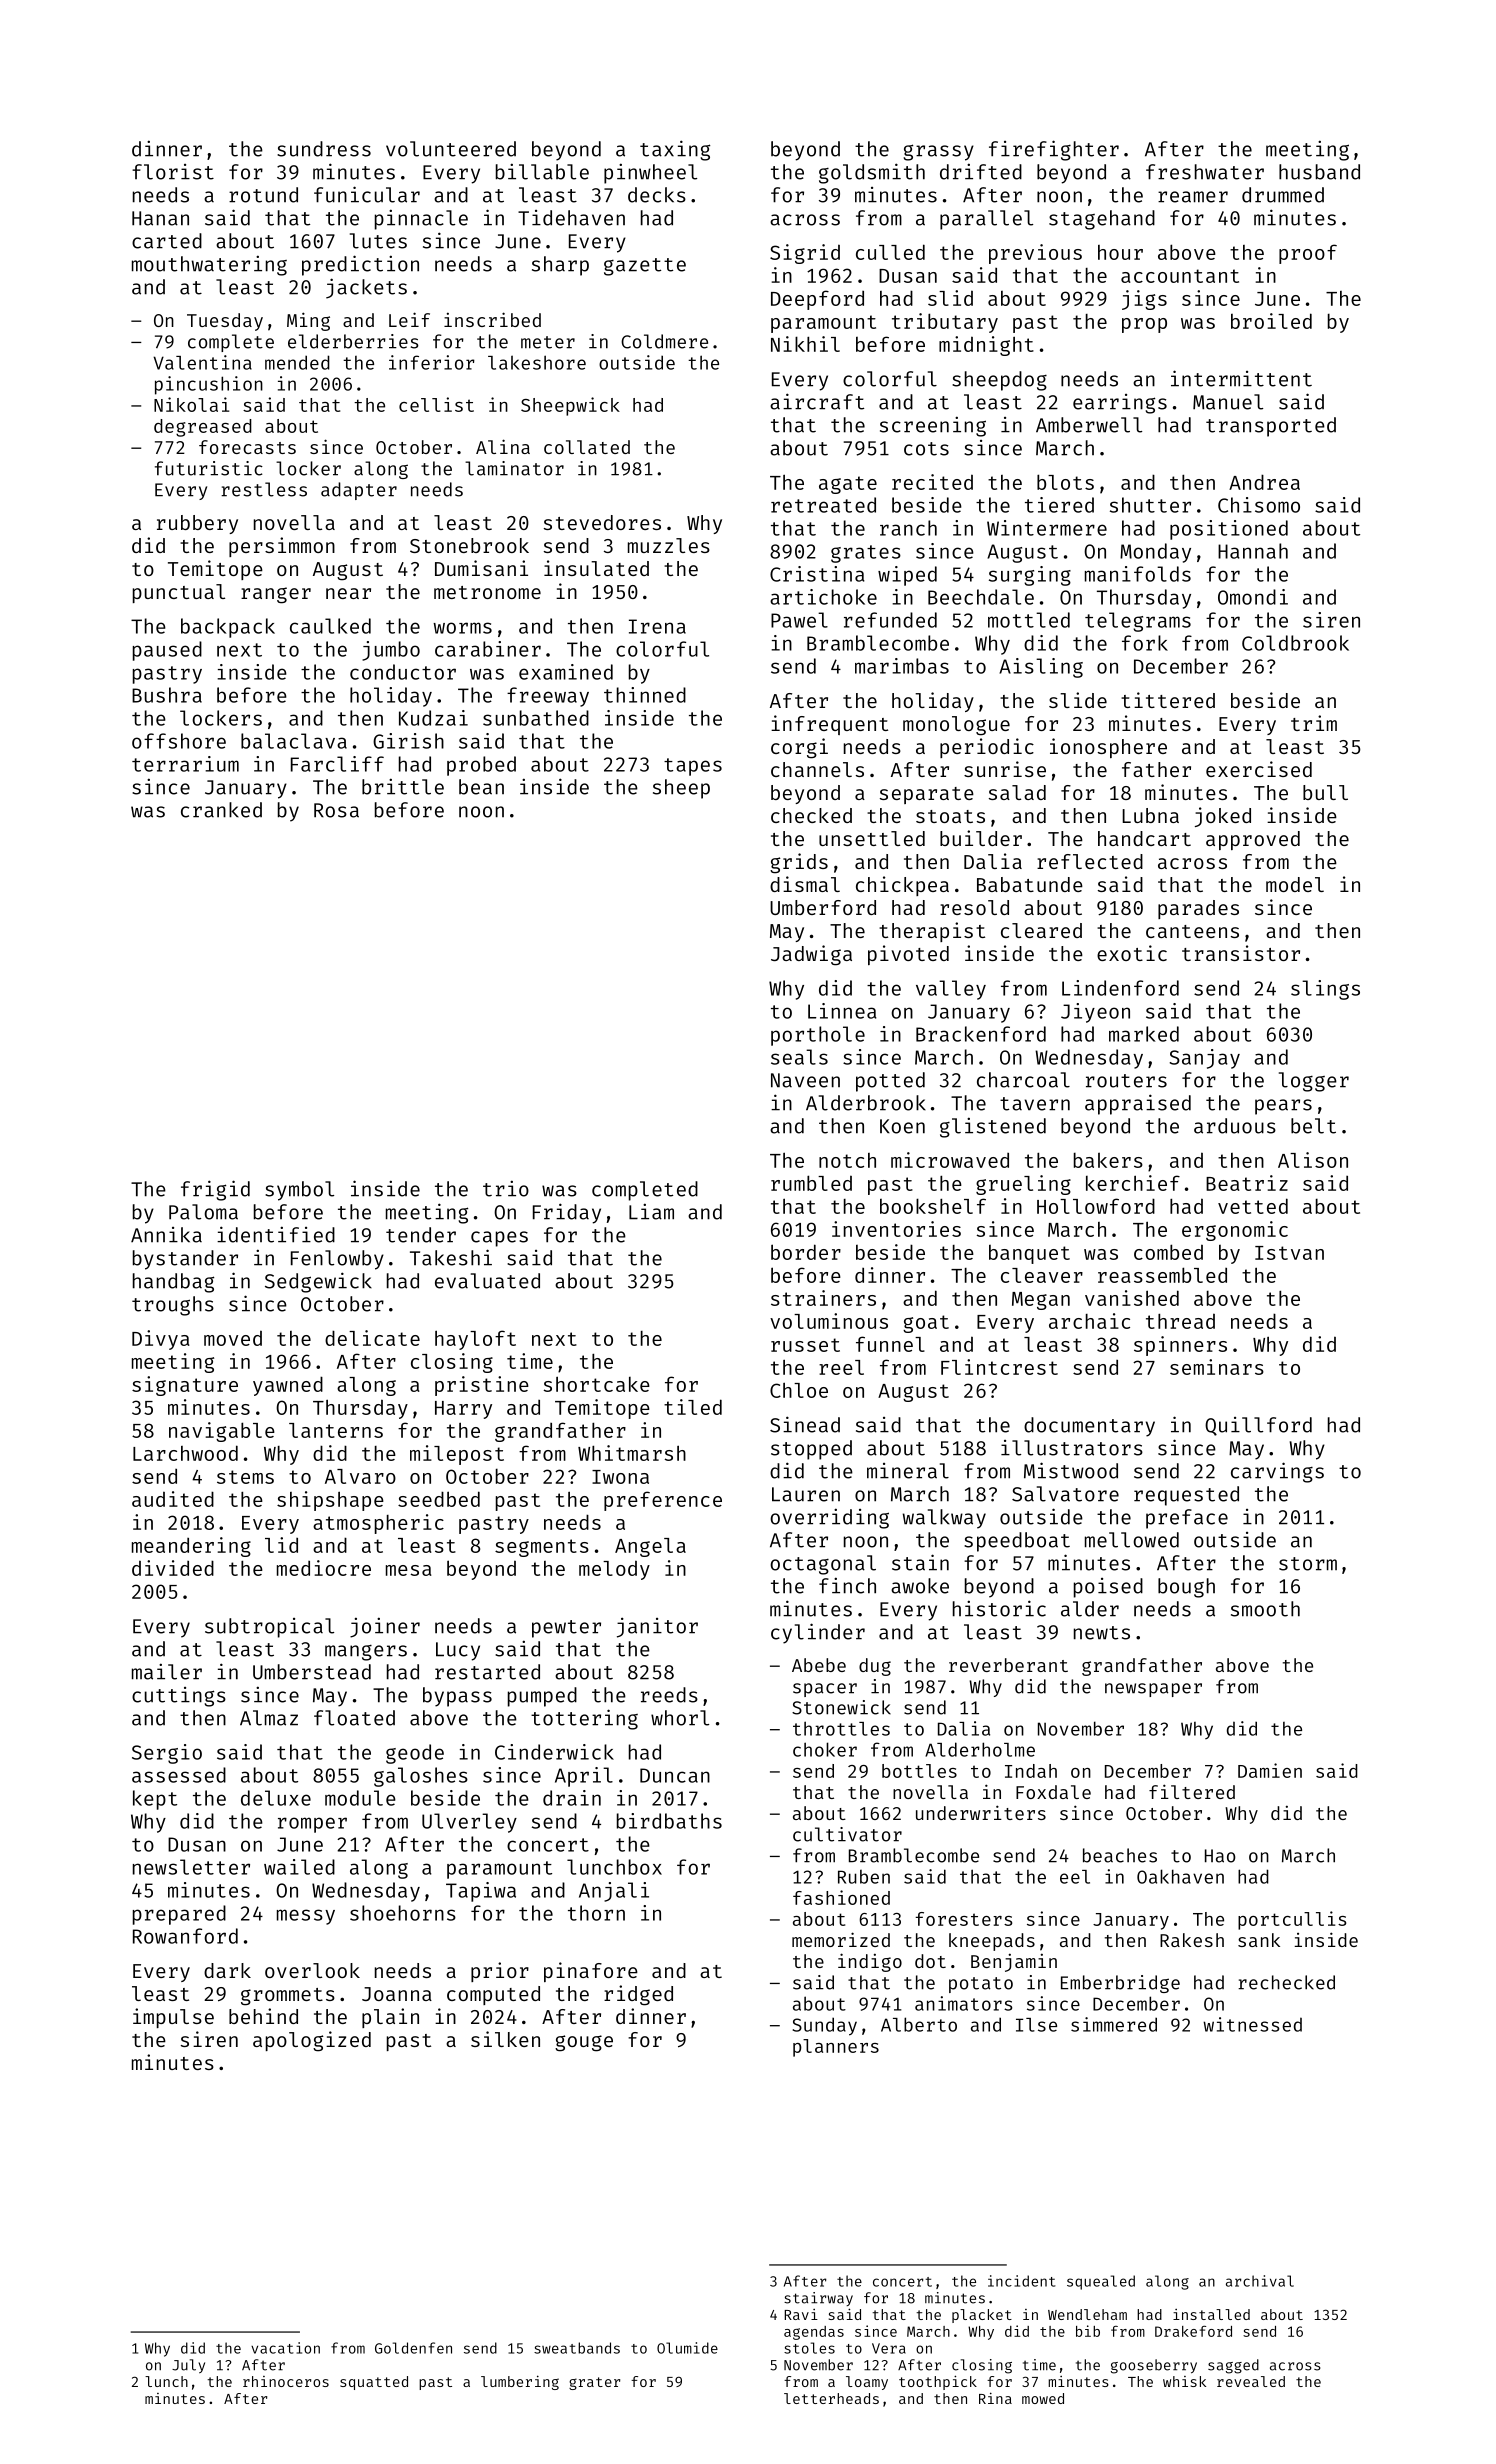 The width and height of the document is (1496, 2464). I want to click on grates, so click(866, 554).
